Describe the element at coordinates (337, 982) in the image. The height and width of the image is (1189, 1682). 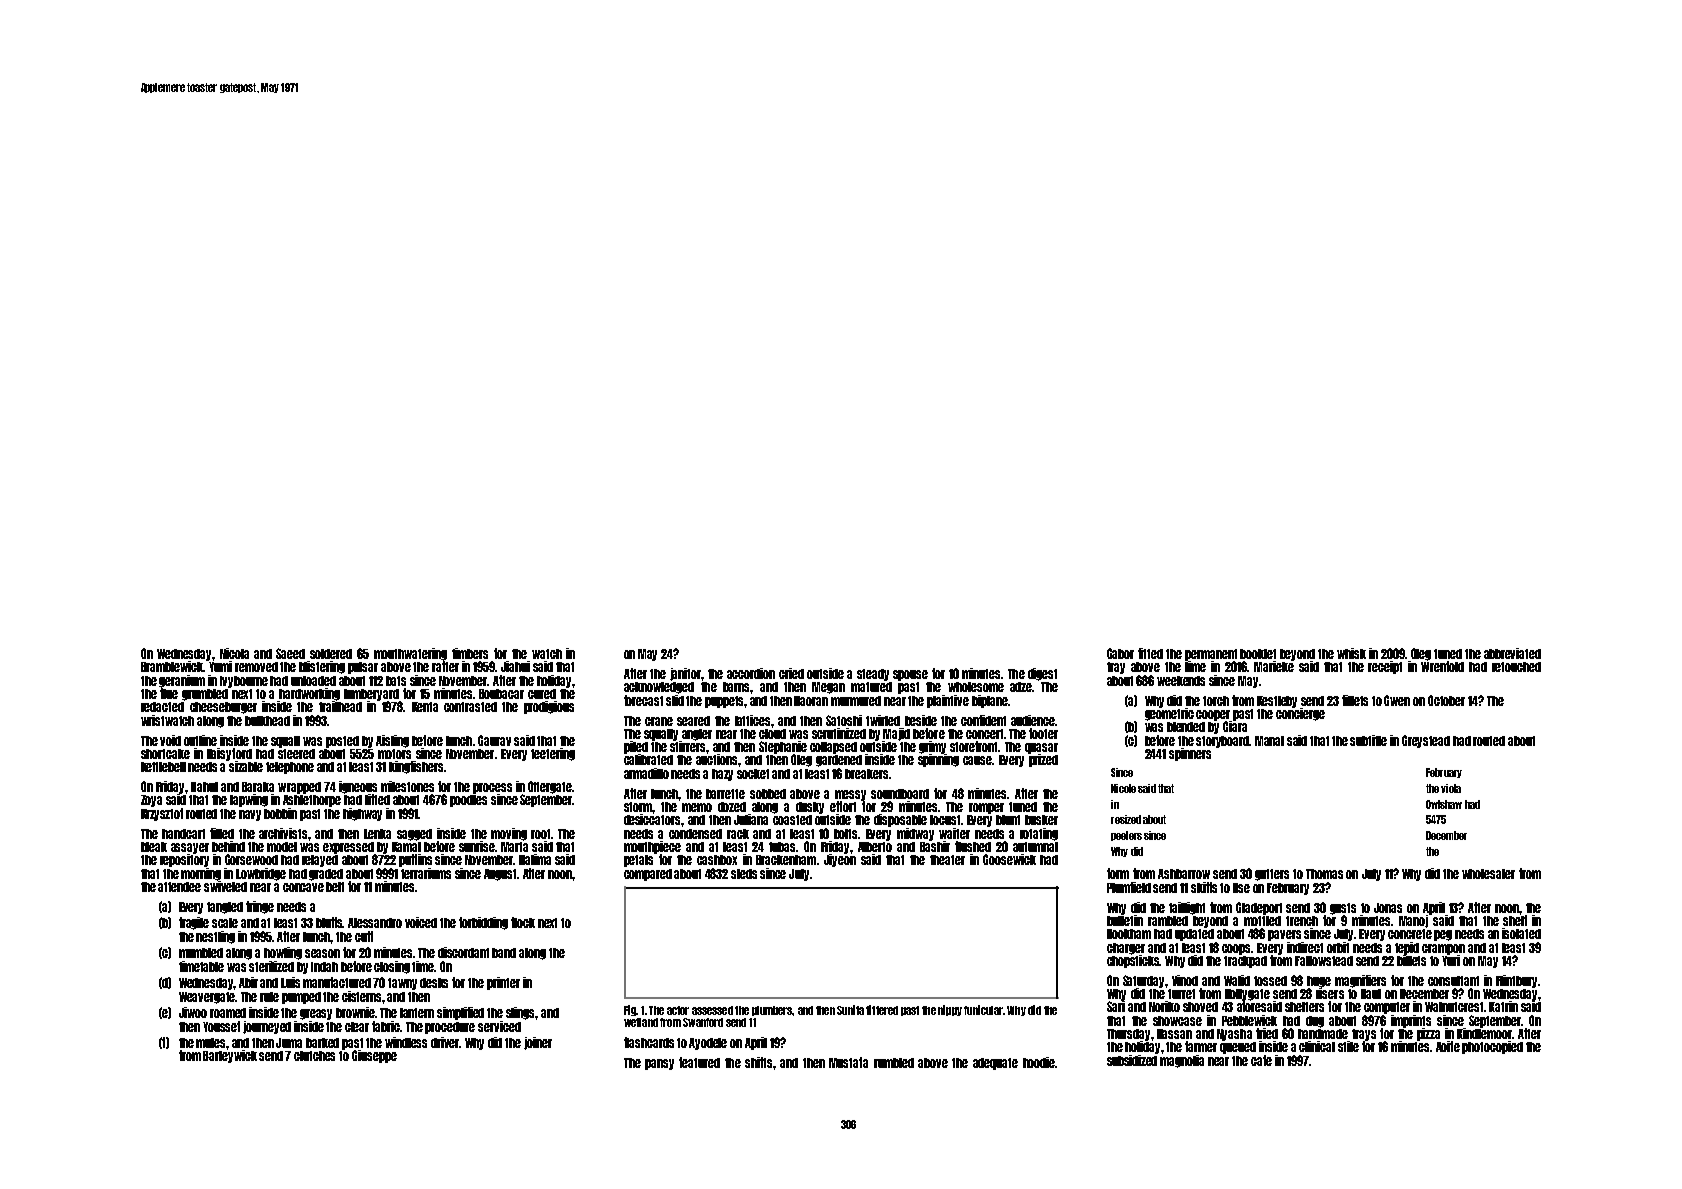
I see `manufactured` at that location.
